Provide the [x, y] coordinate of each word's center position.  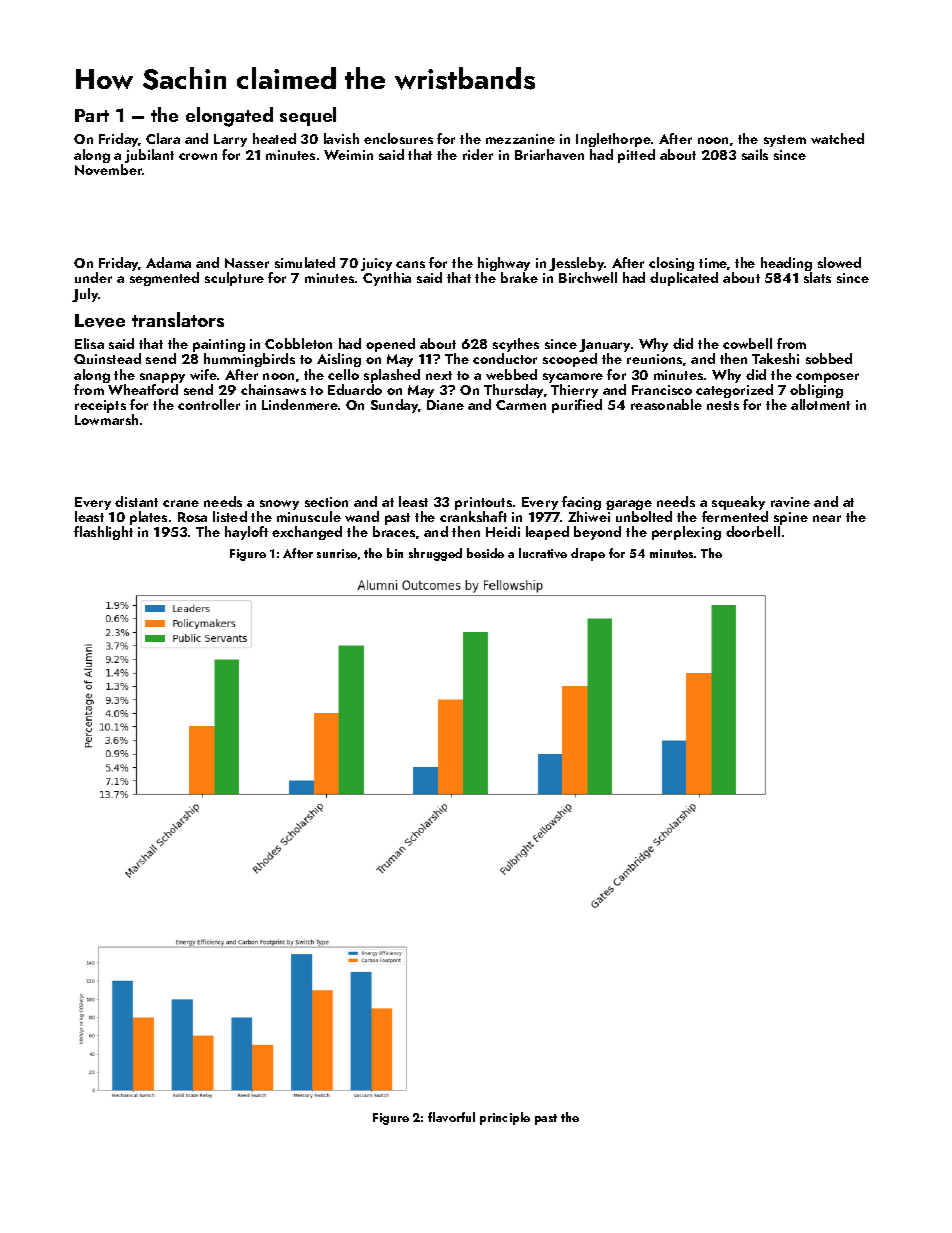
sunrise [337, 553]
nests [723, 405]
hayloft [246, 533]
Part [92, 115]
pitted [636, 156]
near [827, 518]
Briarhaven [549, 154]
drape [588, 554]
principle [505, 1118]
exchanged [307, 533]
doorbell [753, 531]
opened [390, 345]
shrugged [435, 554]
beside [485, 553]
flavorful [451, 1117]
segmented [164, 279]
